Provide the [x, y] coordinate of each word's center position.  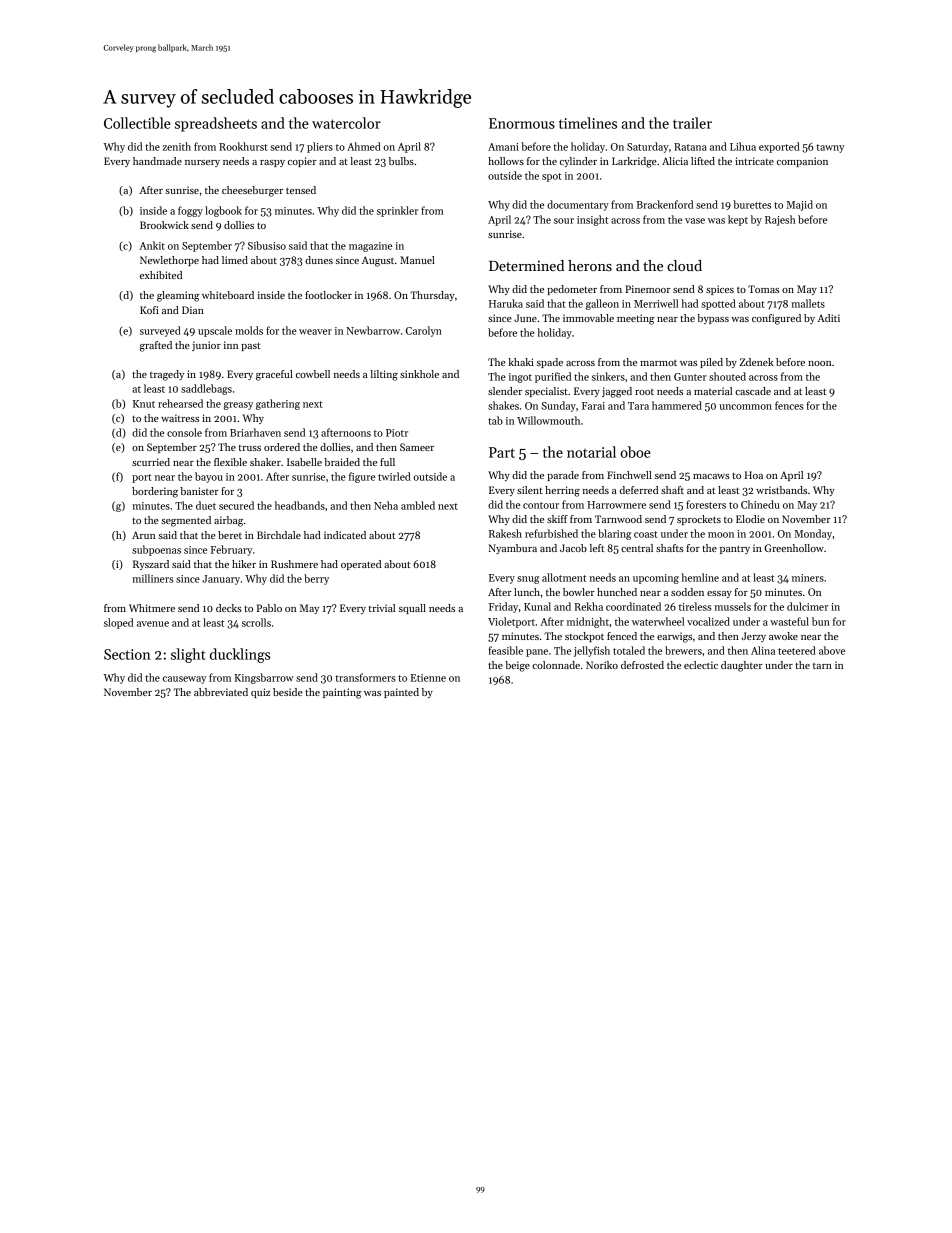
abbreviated [221, 692]
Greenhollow [794, 548]
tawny [830, 148]
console [184, 432]
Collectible [137, 123]
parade [563, 476]
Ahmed [364, 146]
